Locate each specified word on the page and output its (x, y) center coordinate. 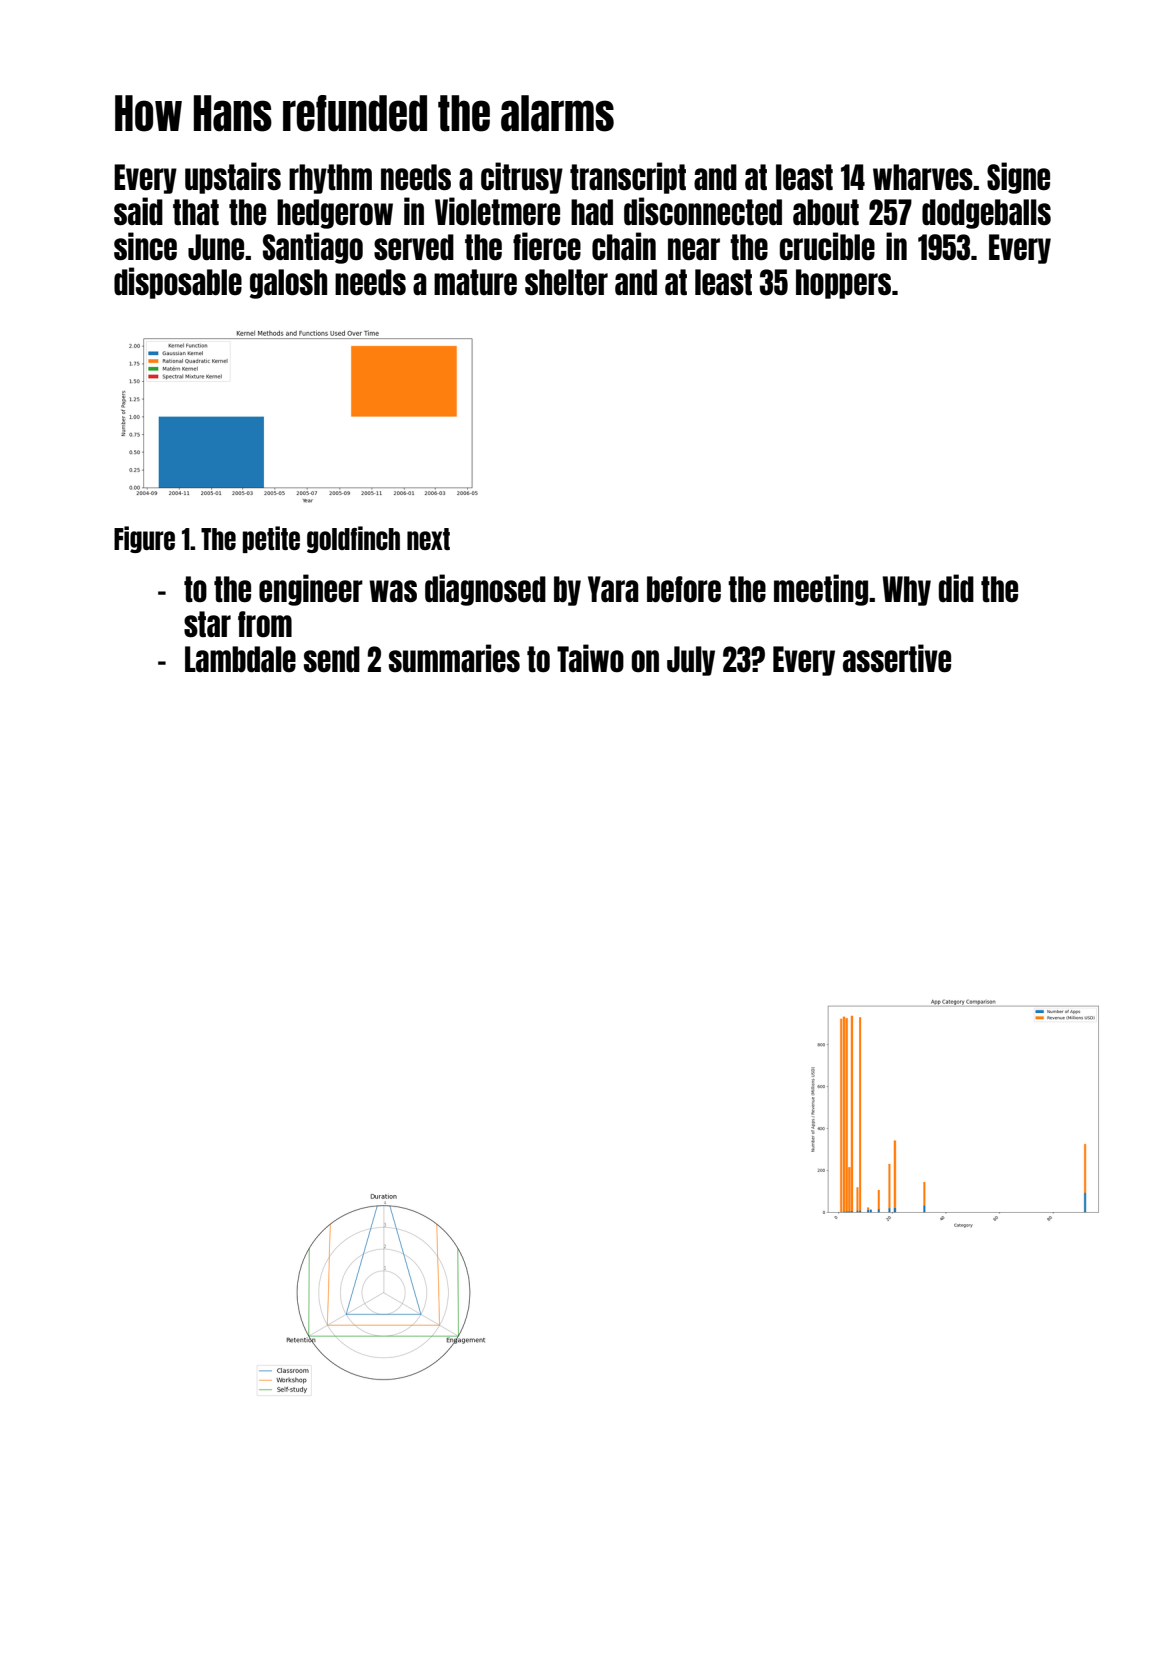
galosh (288, 284)
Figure (144, 539)
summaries (454, 658)
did (956, 588)
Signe (1018, 178)
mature (475, 282)
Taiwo (590, 658)
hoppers (843, 284)
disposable (178, 283)
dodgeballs (986, 214)
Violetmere (497, 211)
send (332, 659)
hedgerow (335, 214)
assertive (897, 658)
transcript (628, 178)
